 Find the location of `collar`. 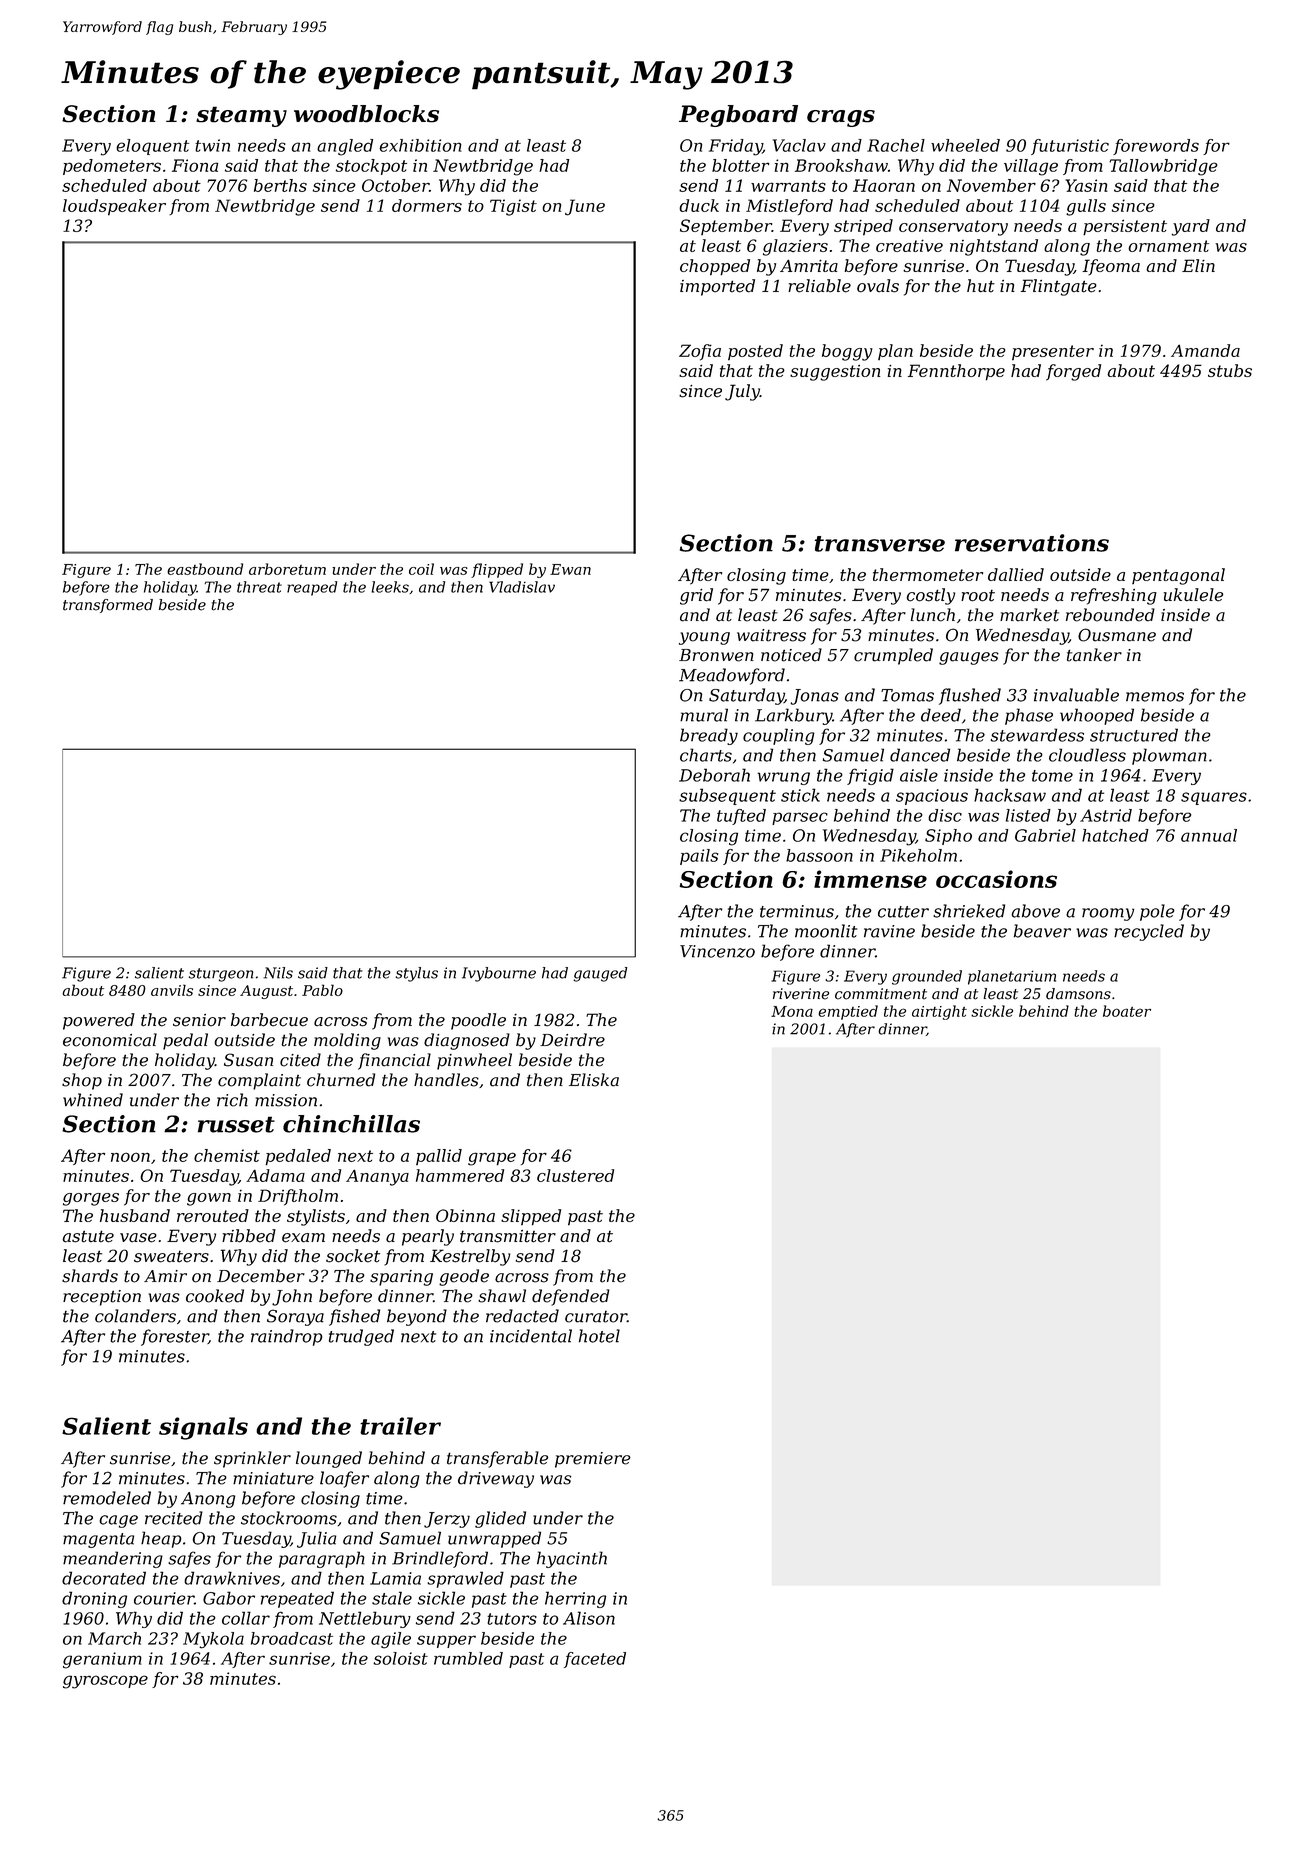

collar is located at coordinates (246, 1618).
